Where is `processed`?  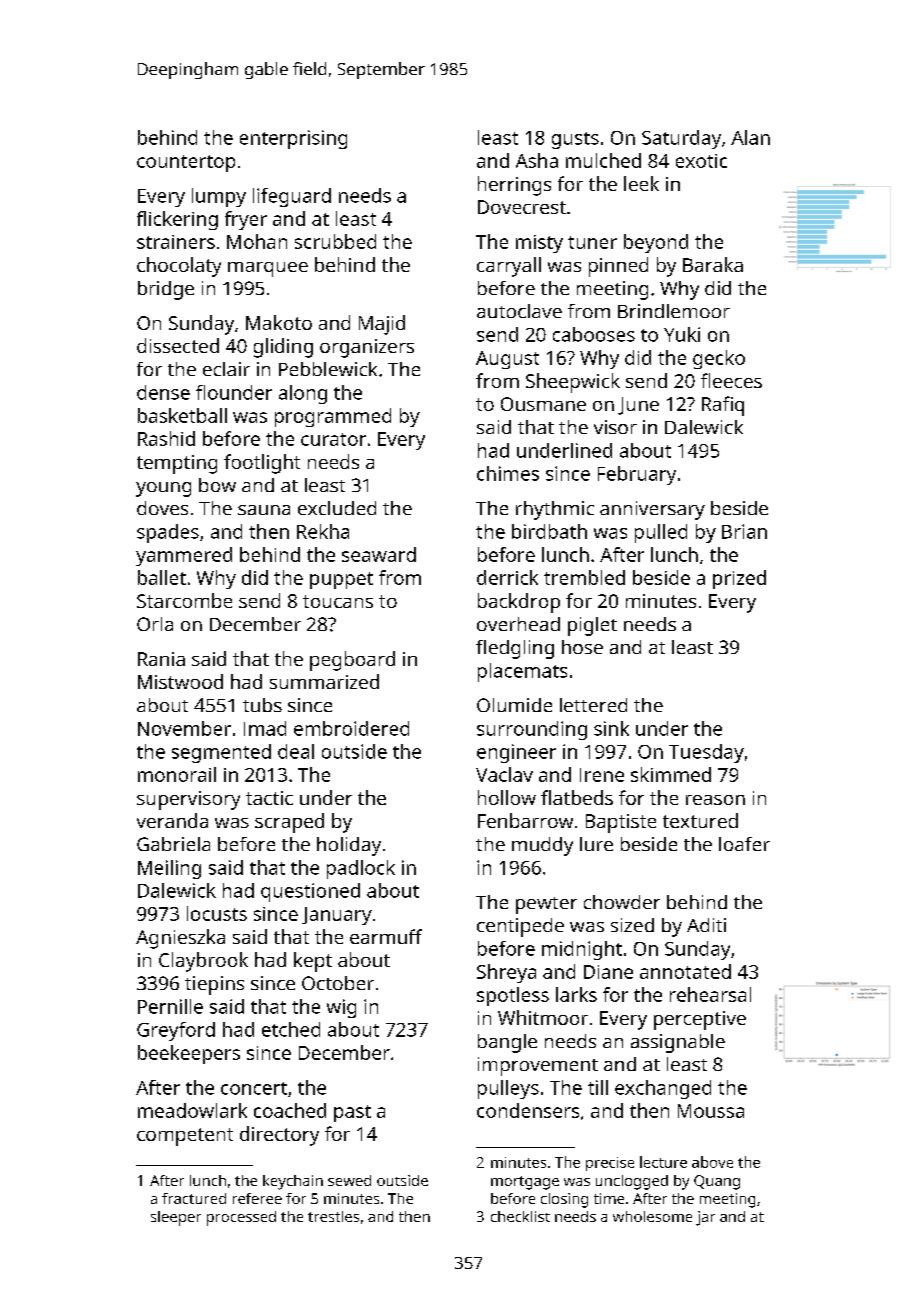
processed is located at coordinates (241, 1218).
